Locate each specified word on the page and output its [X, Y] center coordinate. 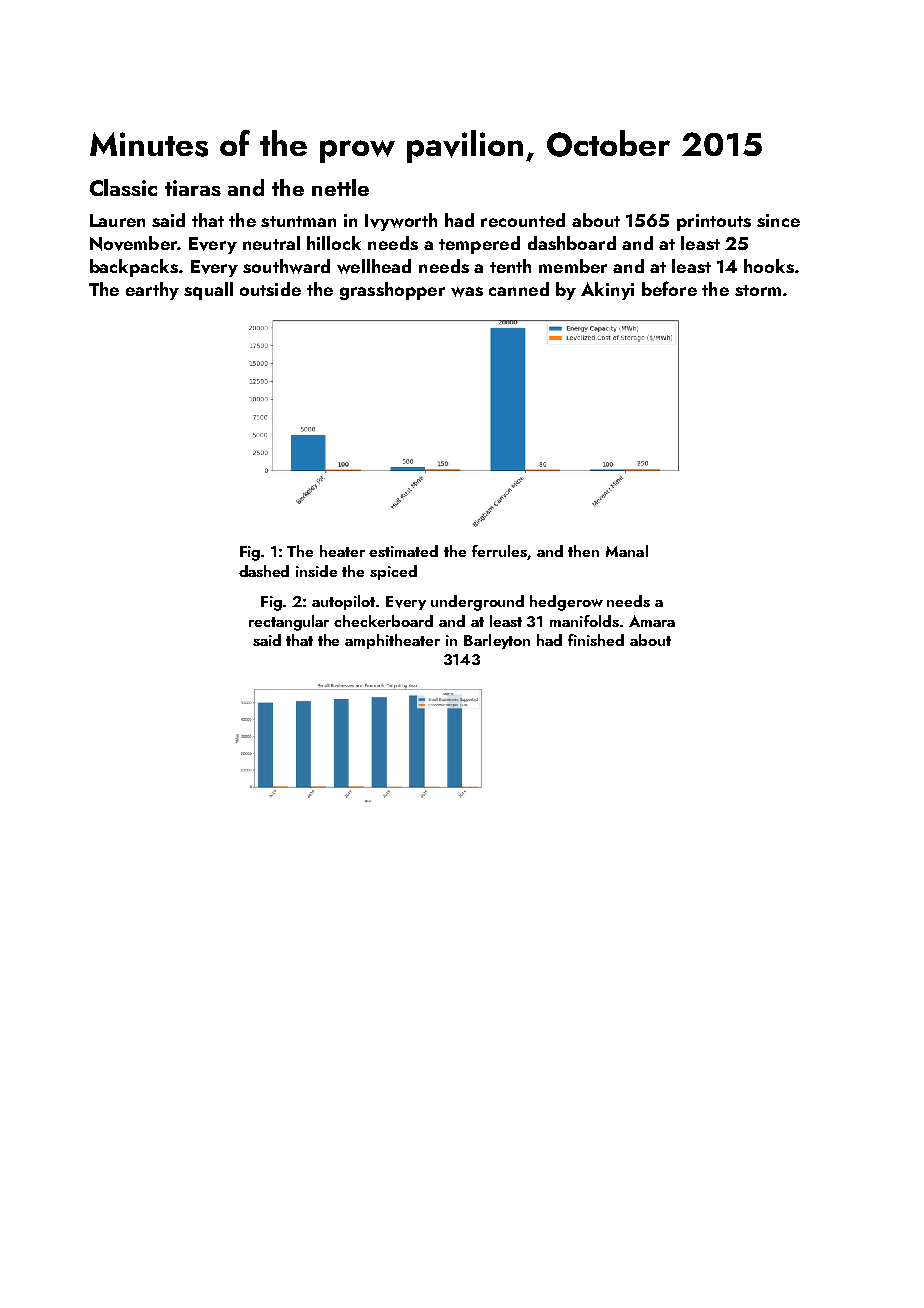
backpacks [134, 268]
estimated [403, 551]
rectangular [289, 623]
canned [519, 289]
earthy [152, 291]
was [467, 292]
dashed [264, 571]
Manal [627, 551]
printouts [714, 222]
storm [758, 290]
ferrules [500, 552]
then [583, 551]
